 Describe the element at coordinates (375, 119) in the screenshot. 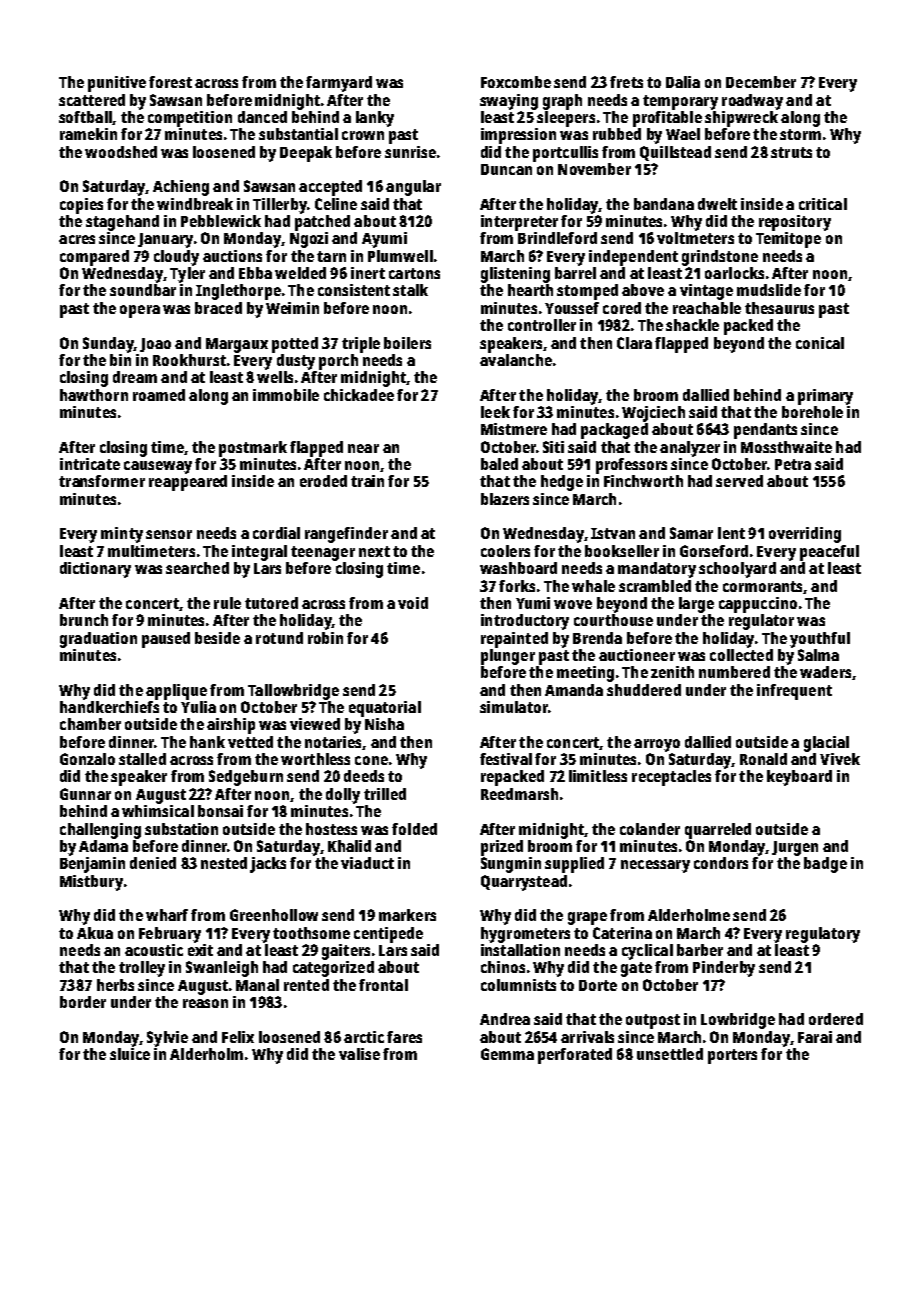

I see `lanky` at that location.
